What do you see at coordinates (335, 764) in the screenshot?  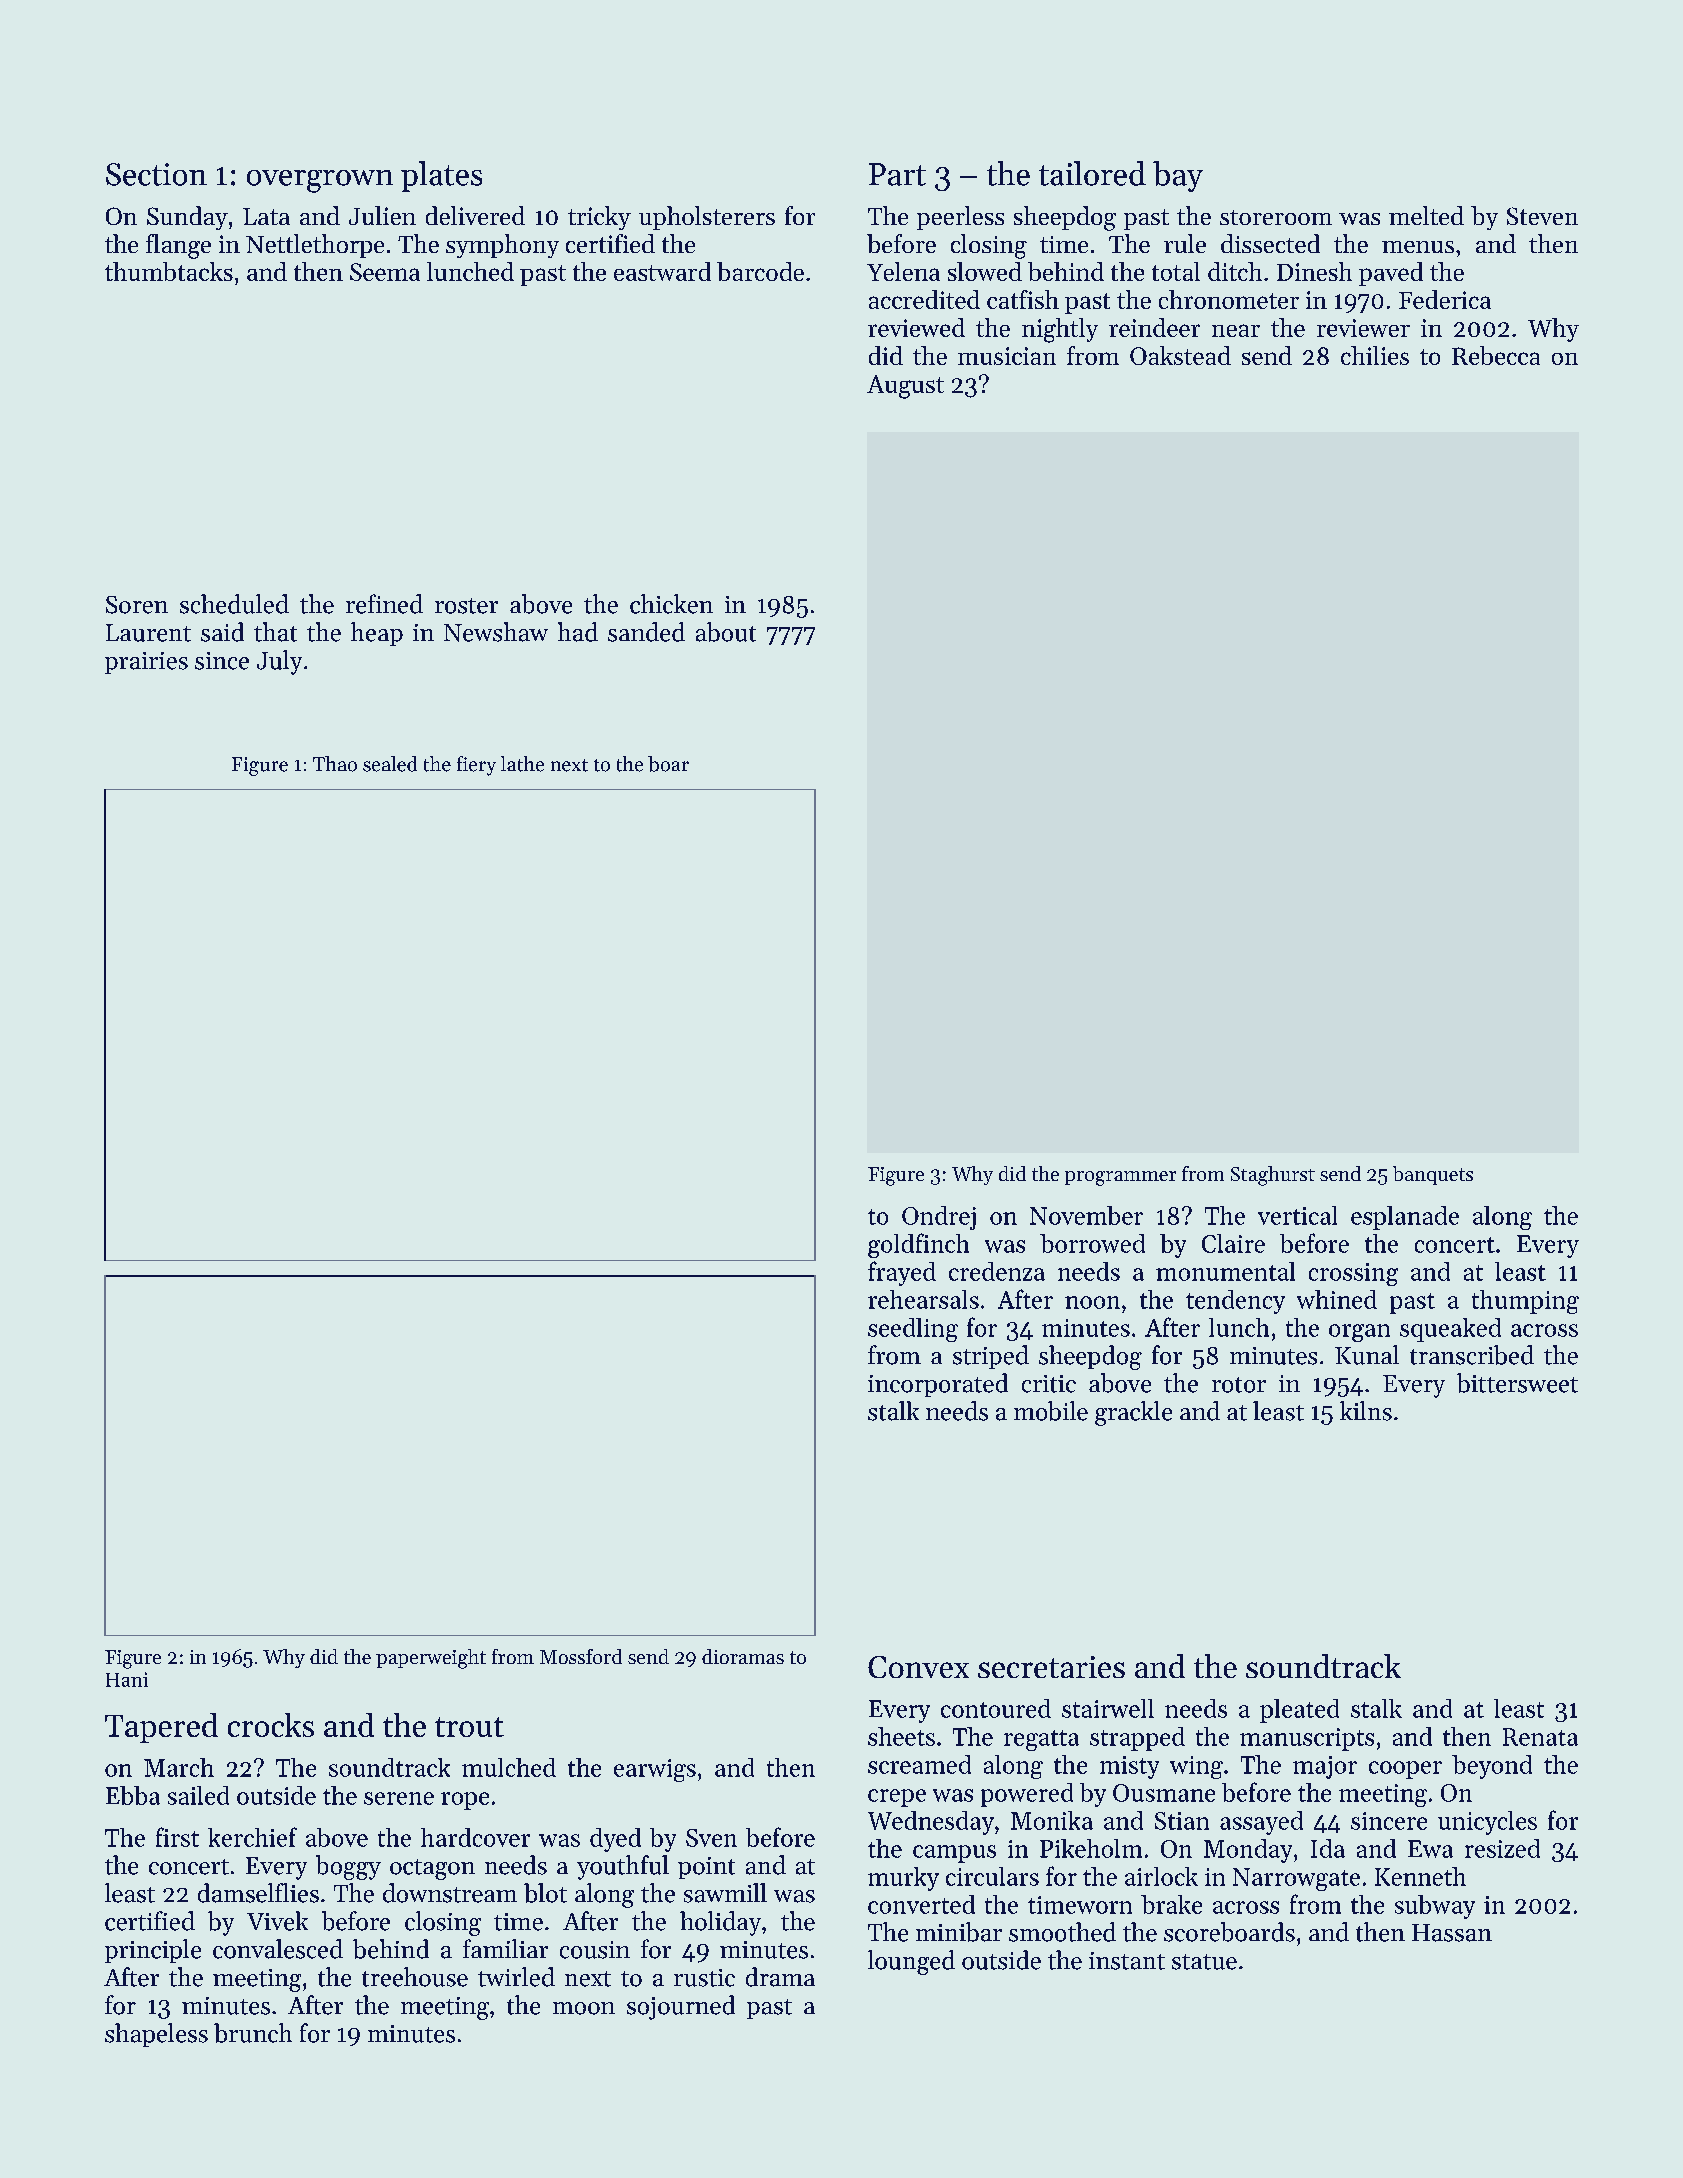 I see `Thao` at bounding box center [335, 764].
